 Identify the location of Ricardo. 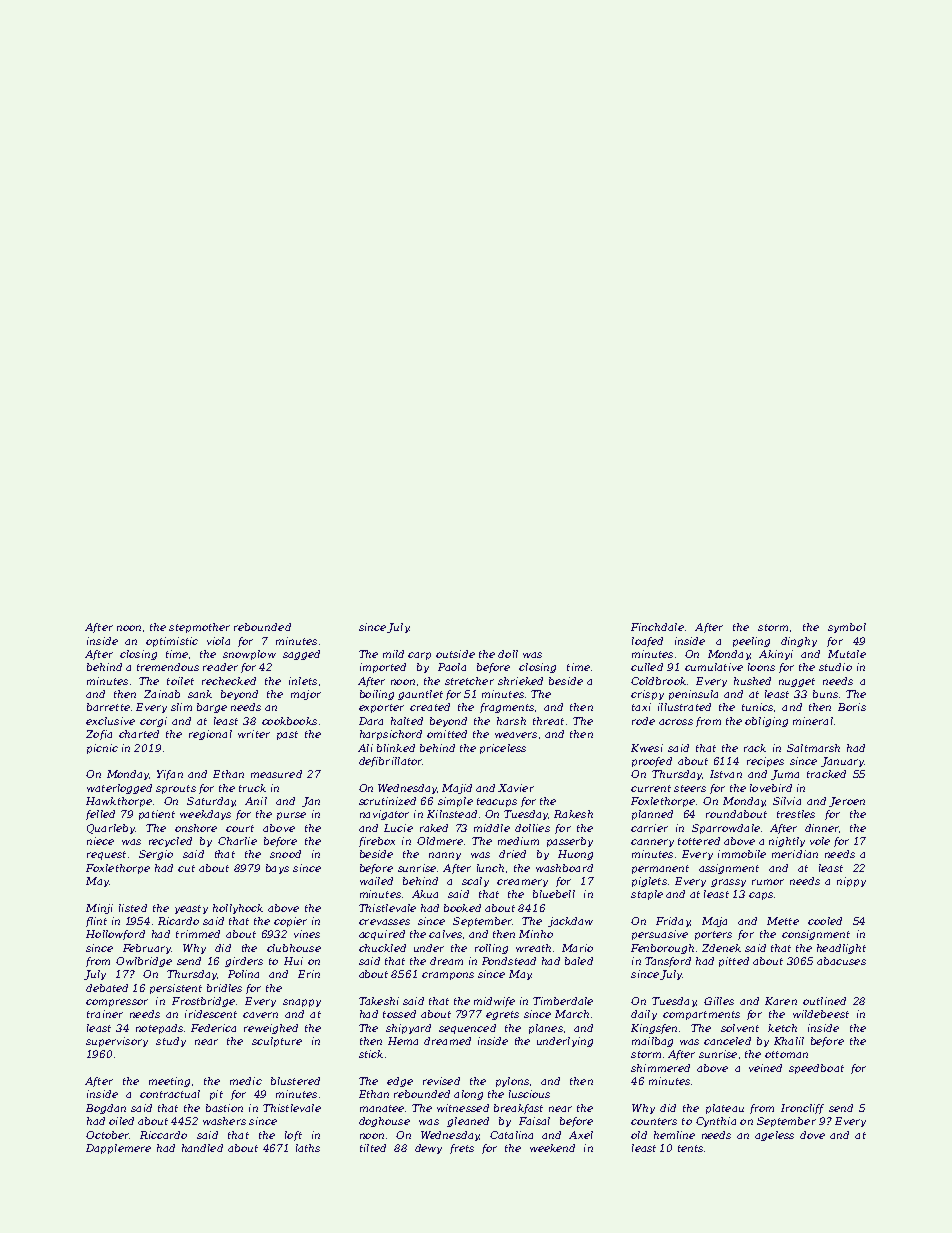
(178, 921).
